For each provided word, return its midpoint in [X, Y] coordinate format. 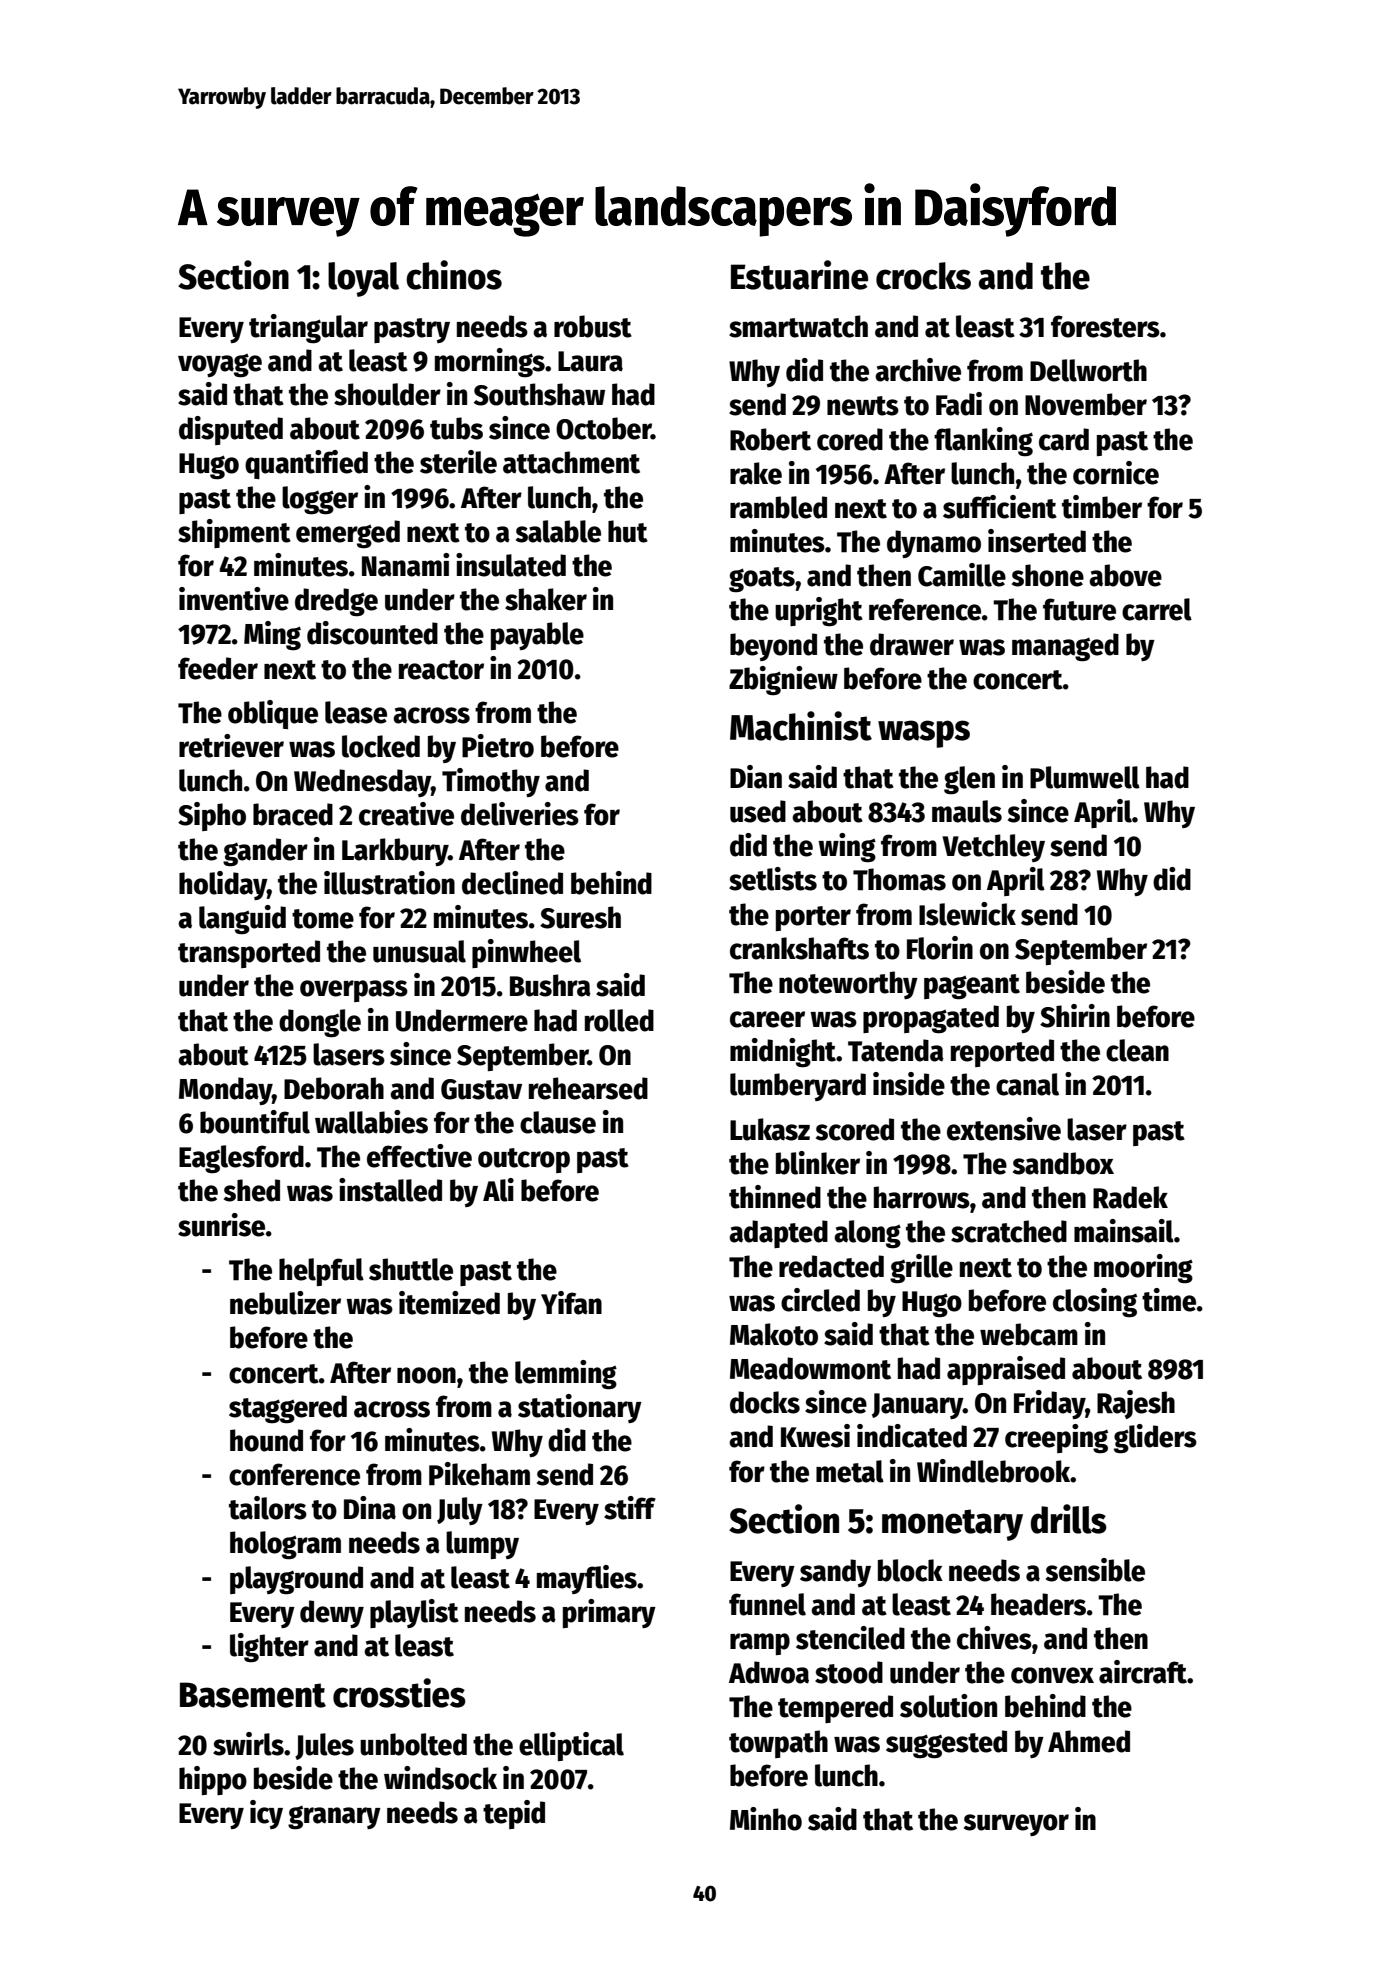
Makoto [774, 1334]
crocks [923, 276]
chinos [454, 275]
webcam [1029, 1334]
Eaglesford [241, 1159]
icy [266, 1814]
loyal [363, 279]
